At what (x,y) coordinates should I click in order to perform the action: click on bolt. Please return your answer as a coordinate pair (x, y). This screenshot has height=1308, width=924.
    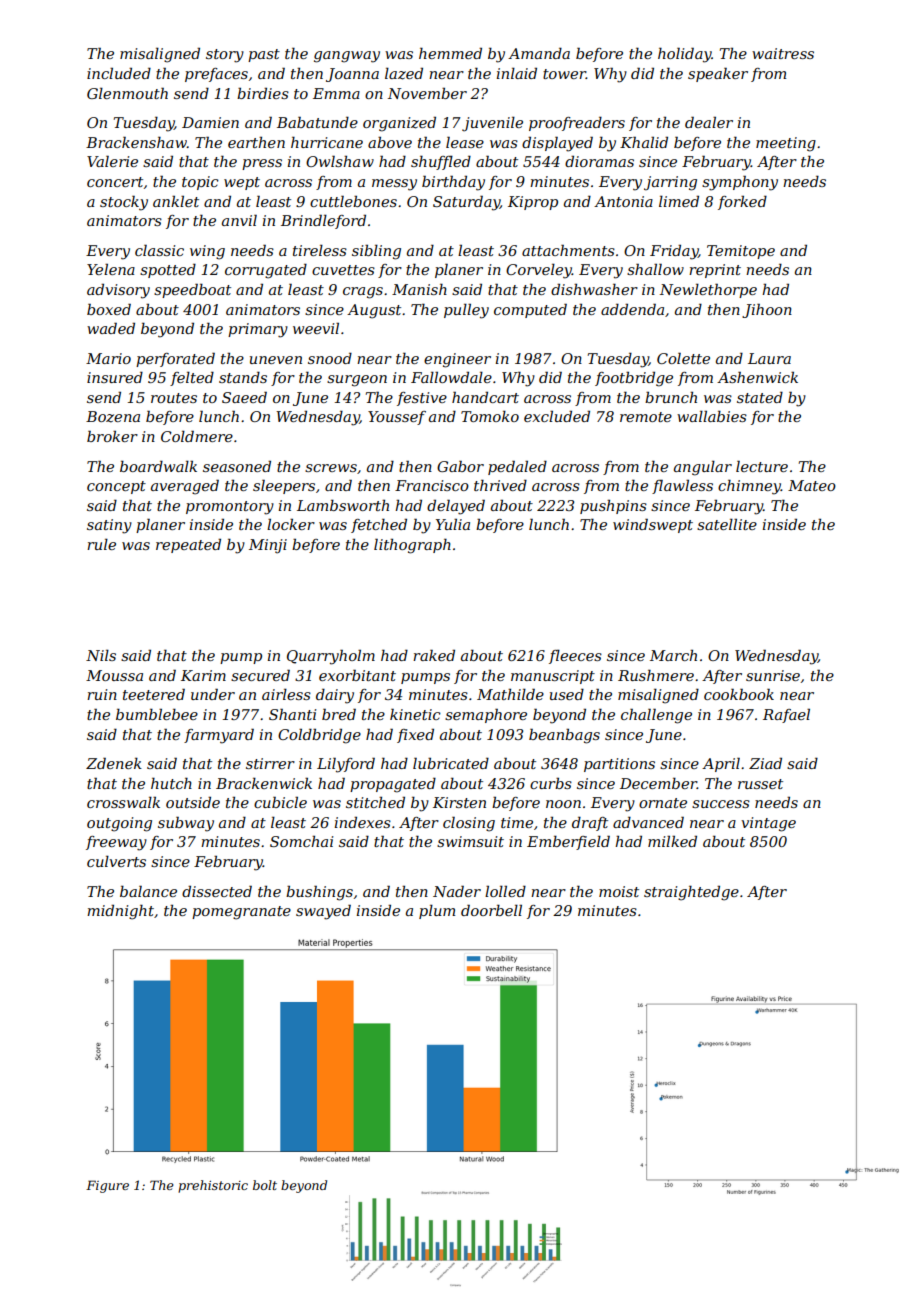
    Looking at the image, I should click on (265, 1185).
